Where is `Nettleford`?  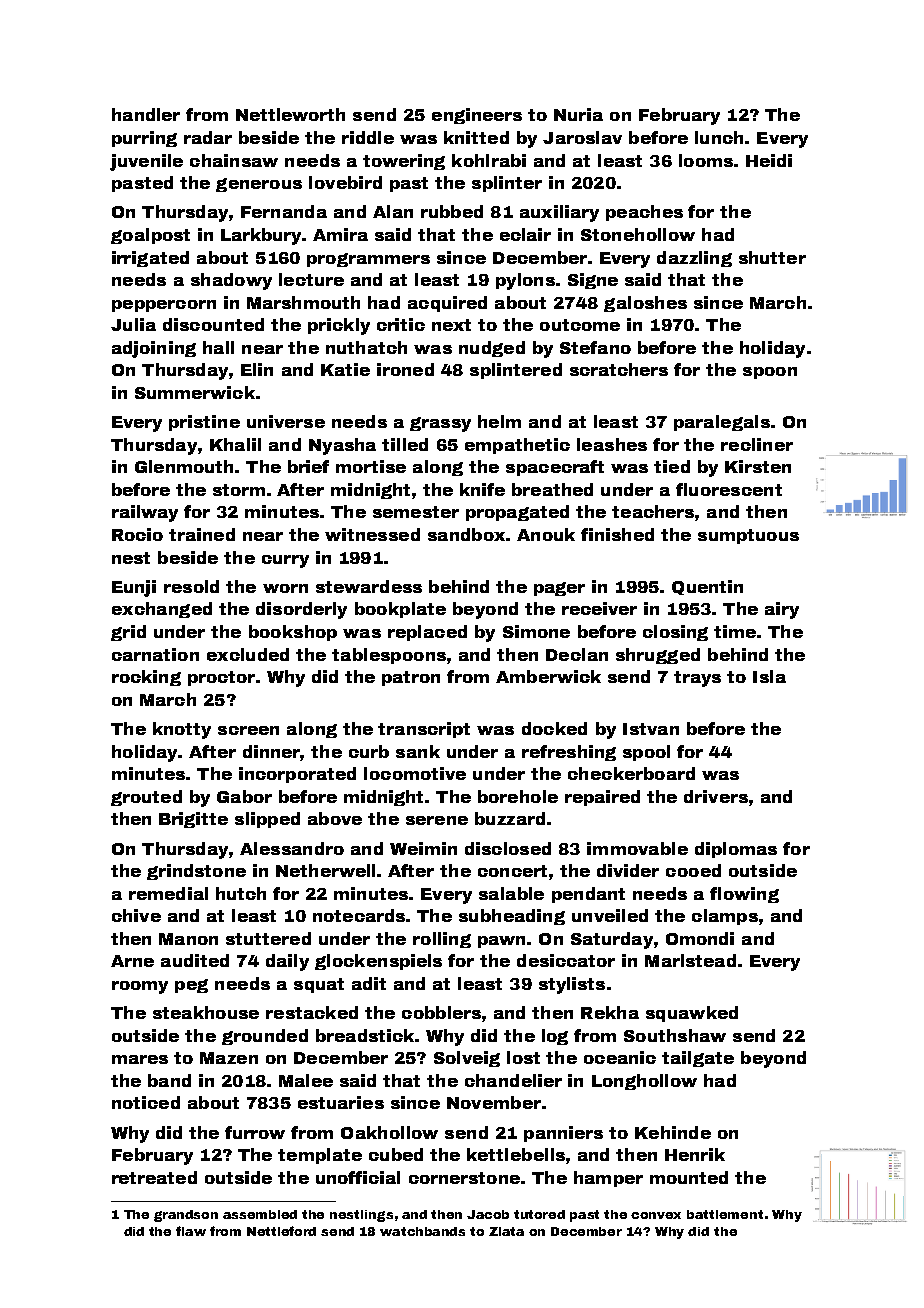
Nettleford is located at coordinates (281, 1231).
